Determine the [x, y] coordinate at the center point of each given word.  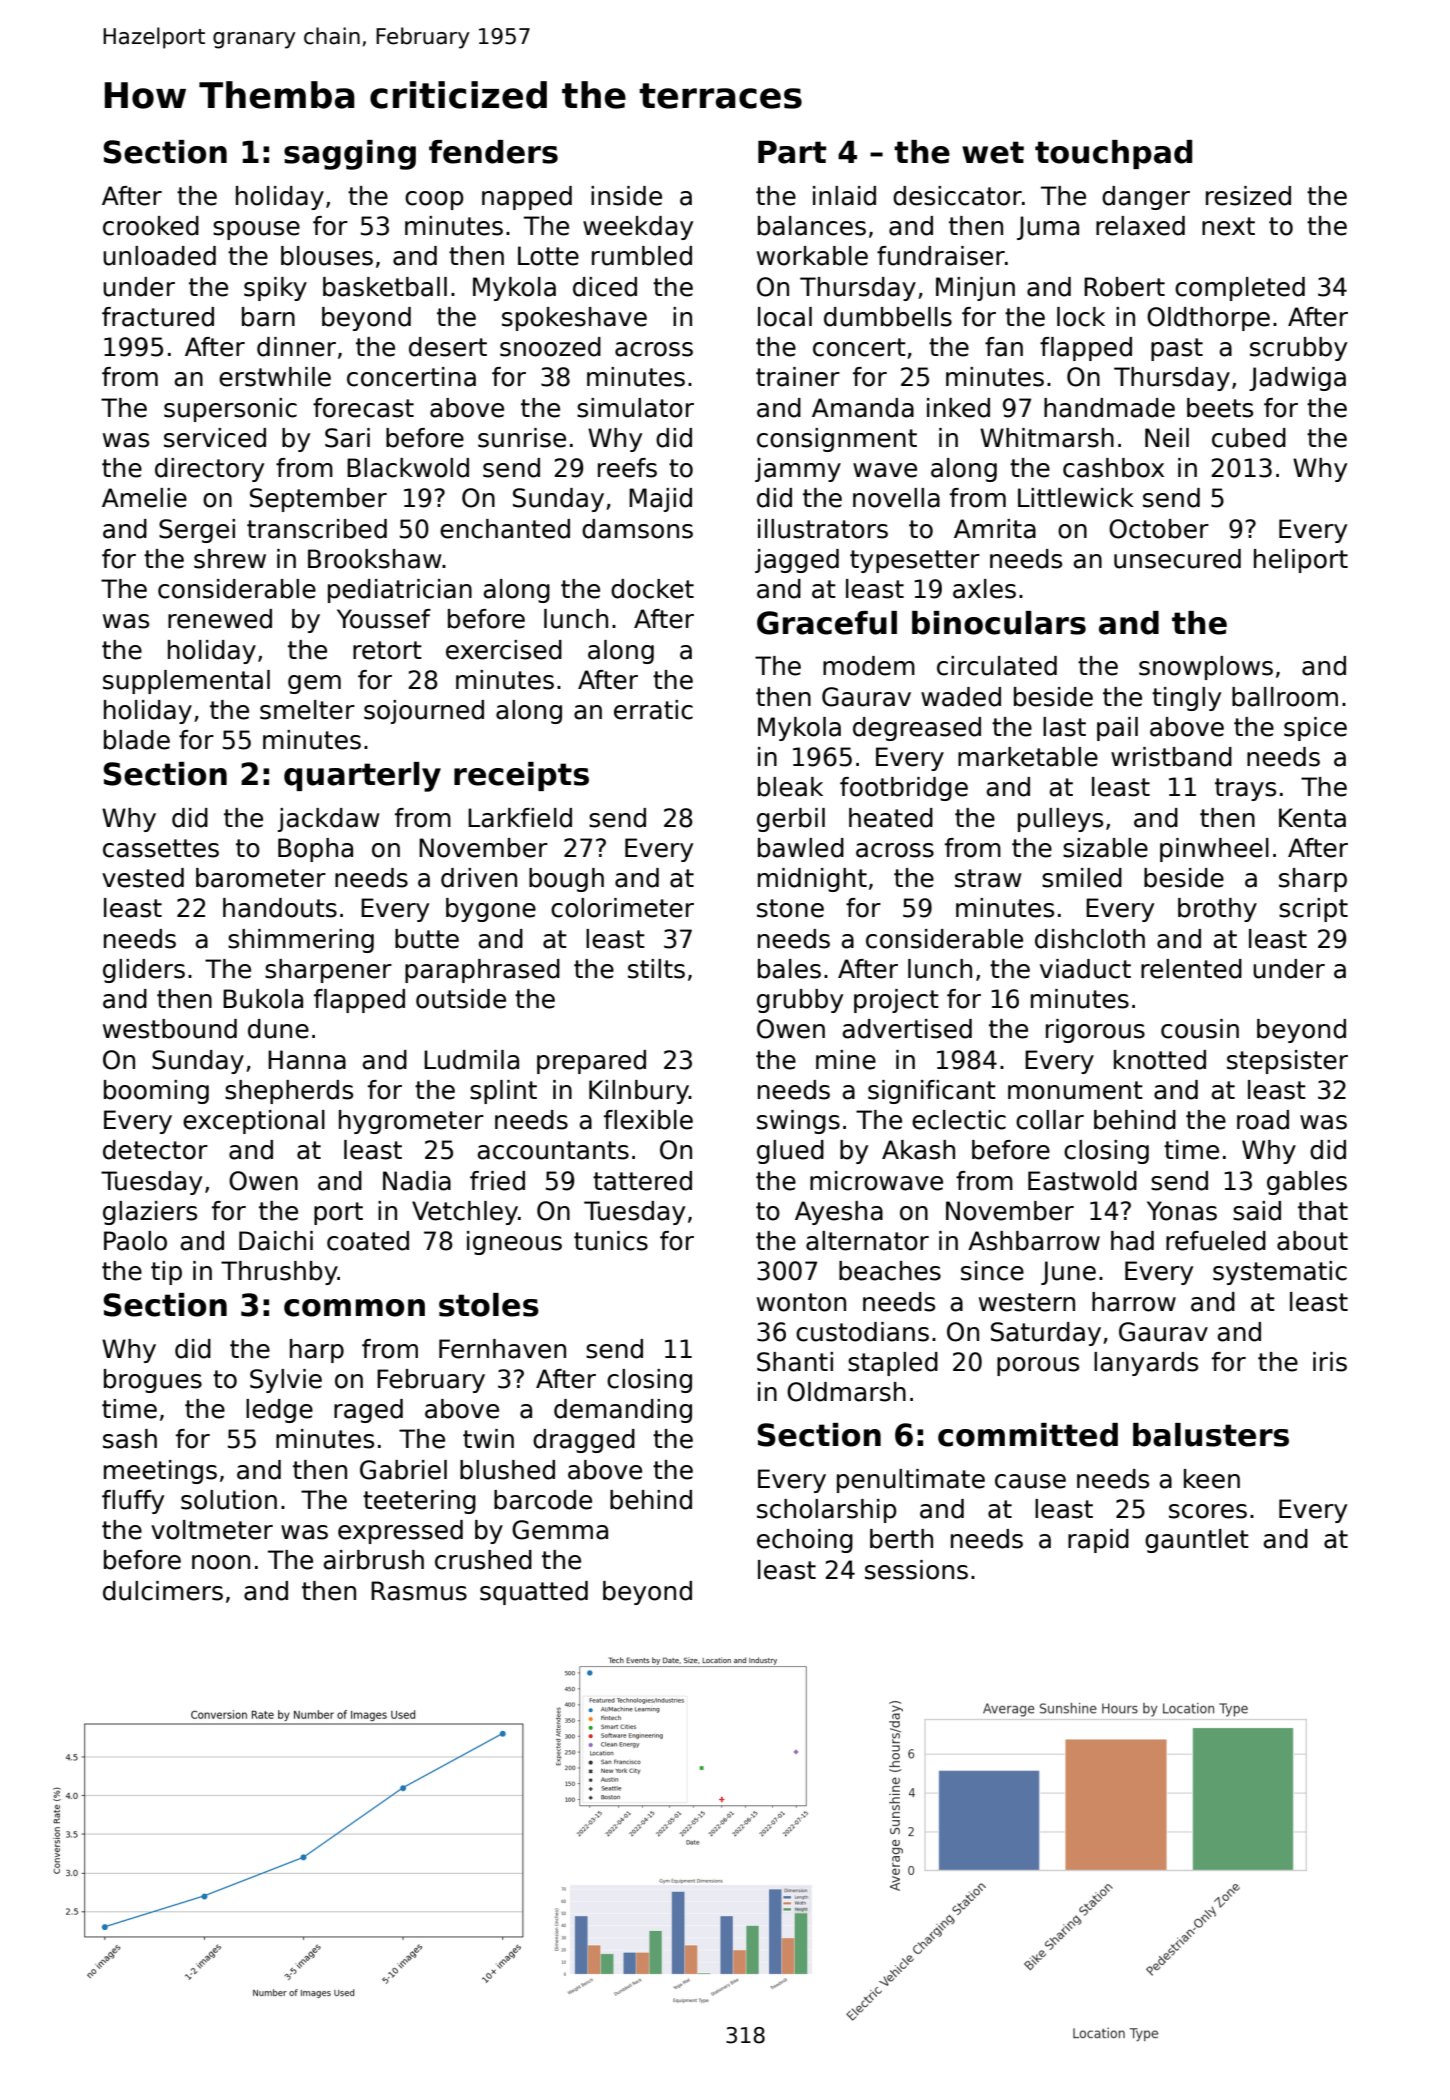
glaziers [150, 1213]
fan [1004, 347]
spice [1315, 729]
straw [988, 878]
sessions [916, 1570]
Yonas [1182, 1211]
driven [479, 878]
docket [652, 589]
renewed [220, 619]
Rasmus [419, 1591]
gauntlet [1197, 1541]
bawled [801, 848]
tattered [642, 1181]
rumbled [642, 256]
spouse [256, 230]
